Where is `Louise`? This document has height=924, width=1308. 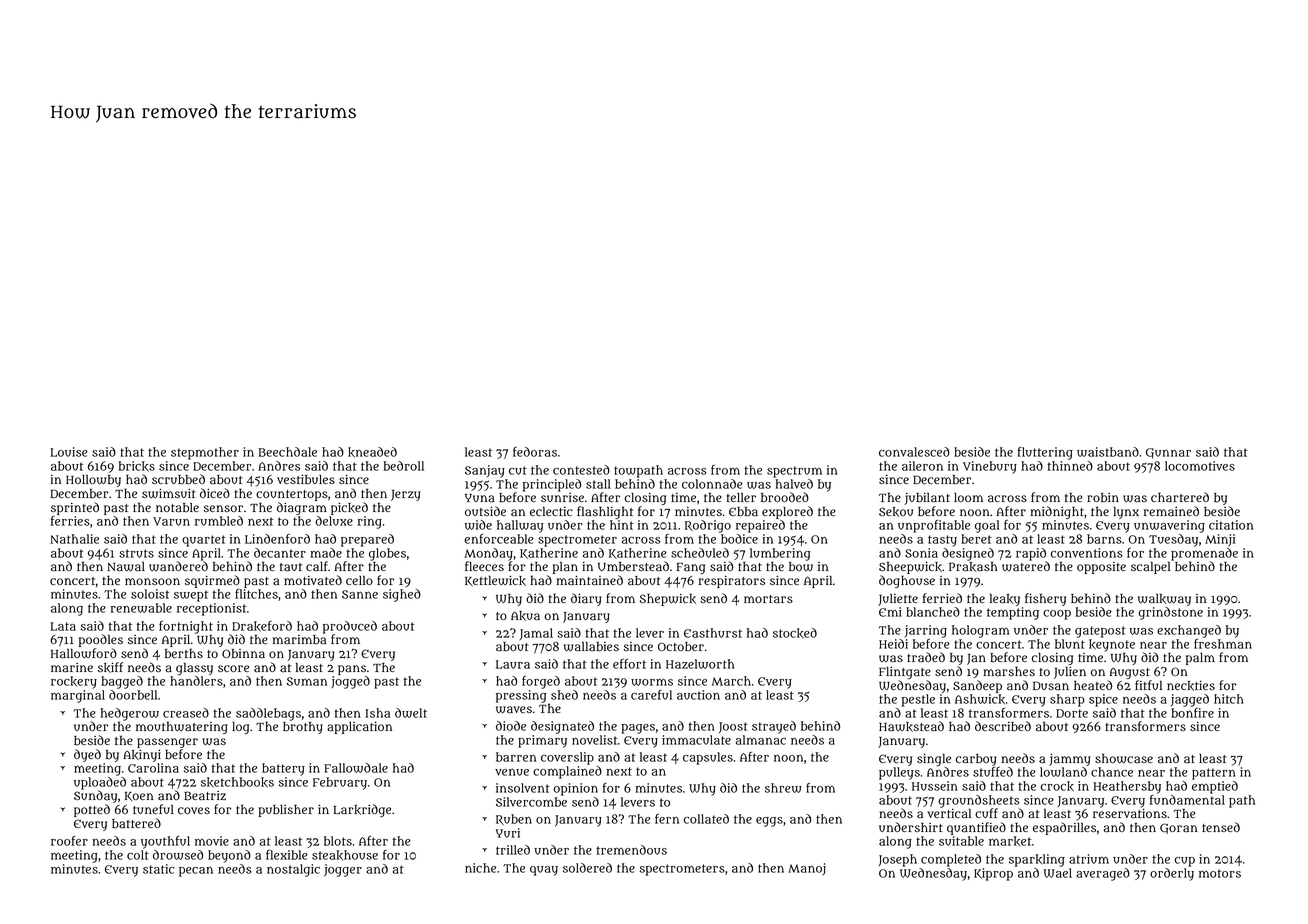 Louise is located at coordinates (69, 452).
